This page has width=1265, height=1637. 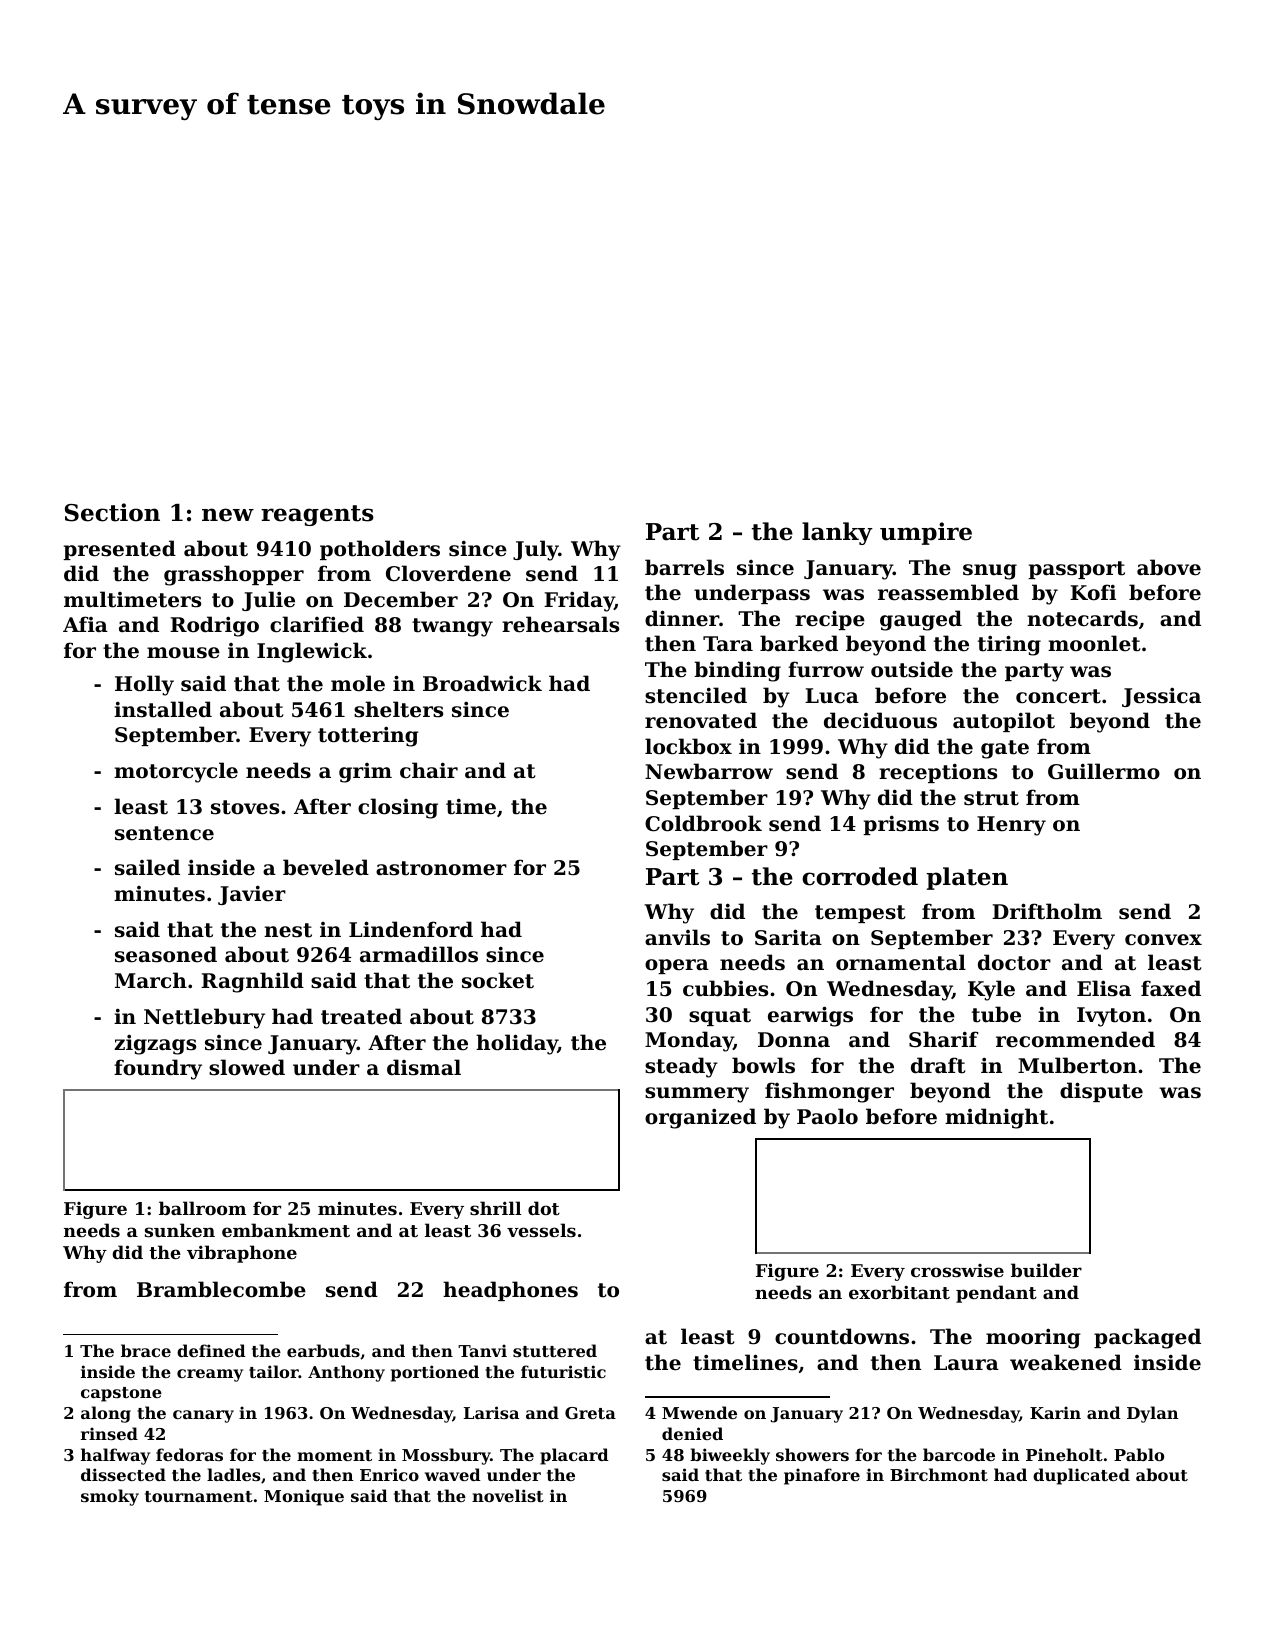 What do you see at coordinates (252, 982) in the page?
I see `Ragnhild` at bounding box center [252, 982].
